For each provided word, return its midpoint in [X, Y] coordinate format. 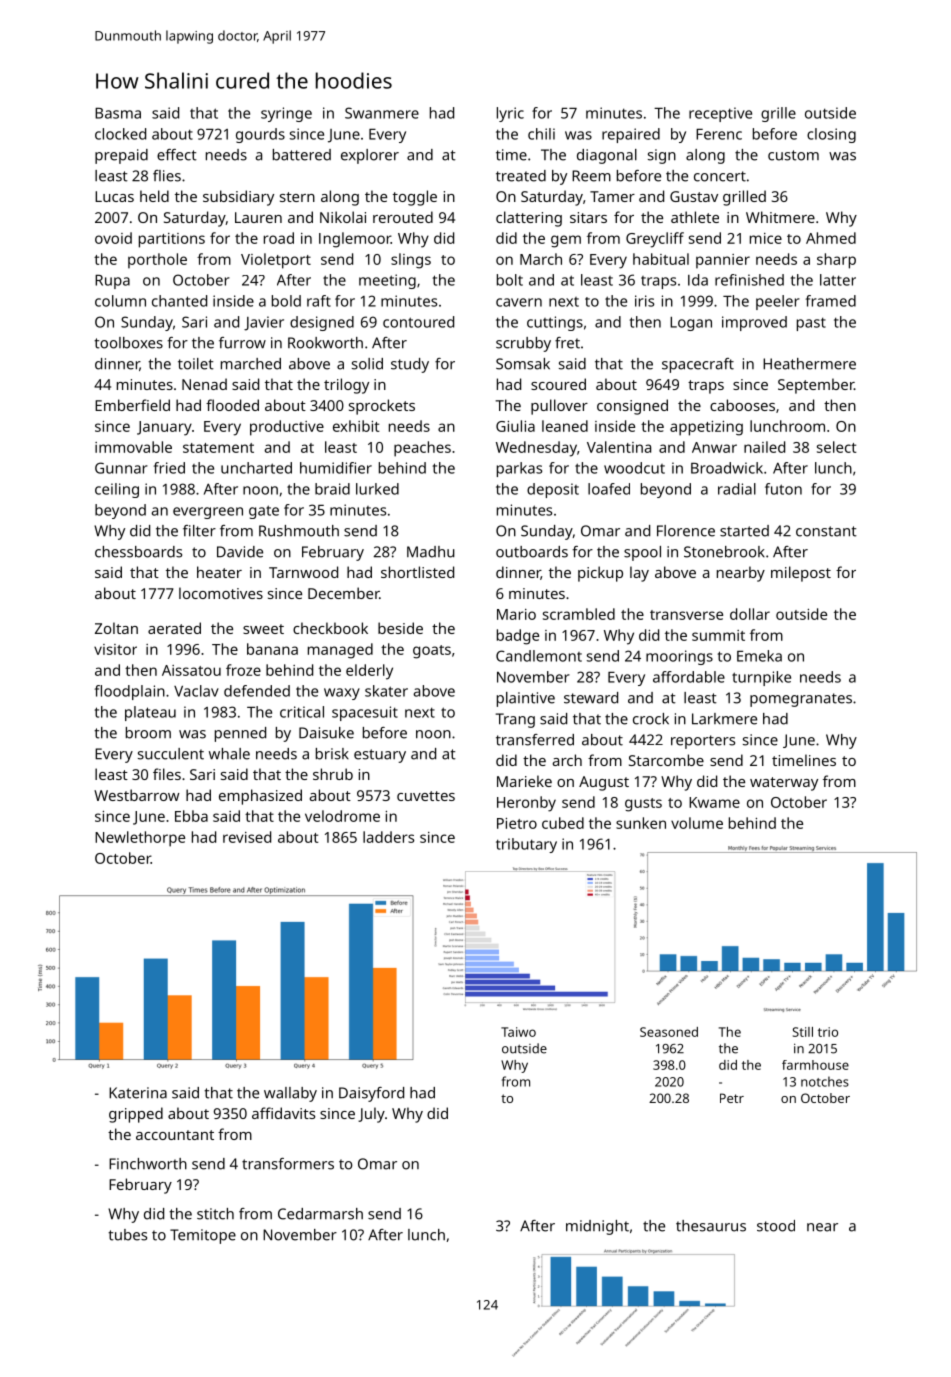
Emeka [759, 656]
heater [219, 572]
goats [432, 652]
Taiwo [518, 1032]
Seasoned [669, 1032]
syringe [286, 114]
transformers [288, 1164]
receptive [720, 114]
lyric [510, 114]
